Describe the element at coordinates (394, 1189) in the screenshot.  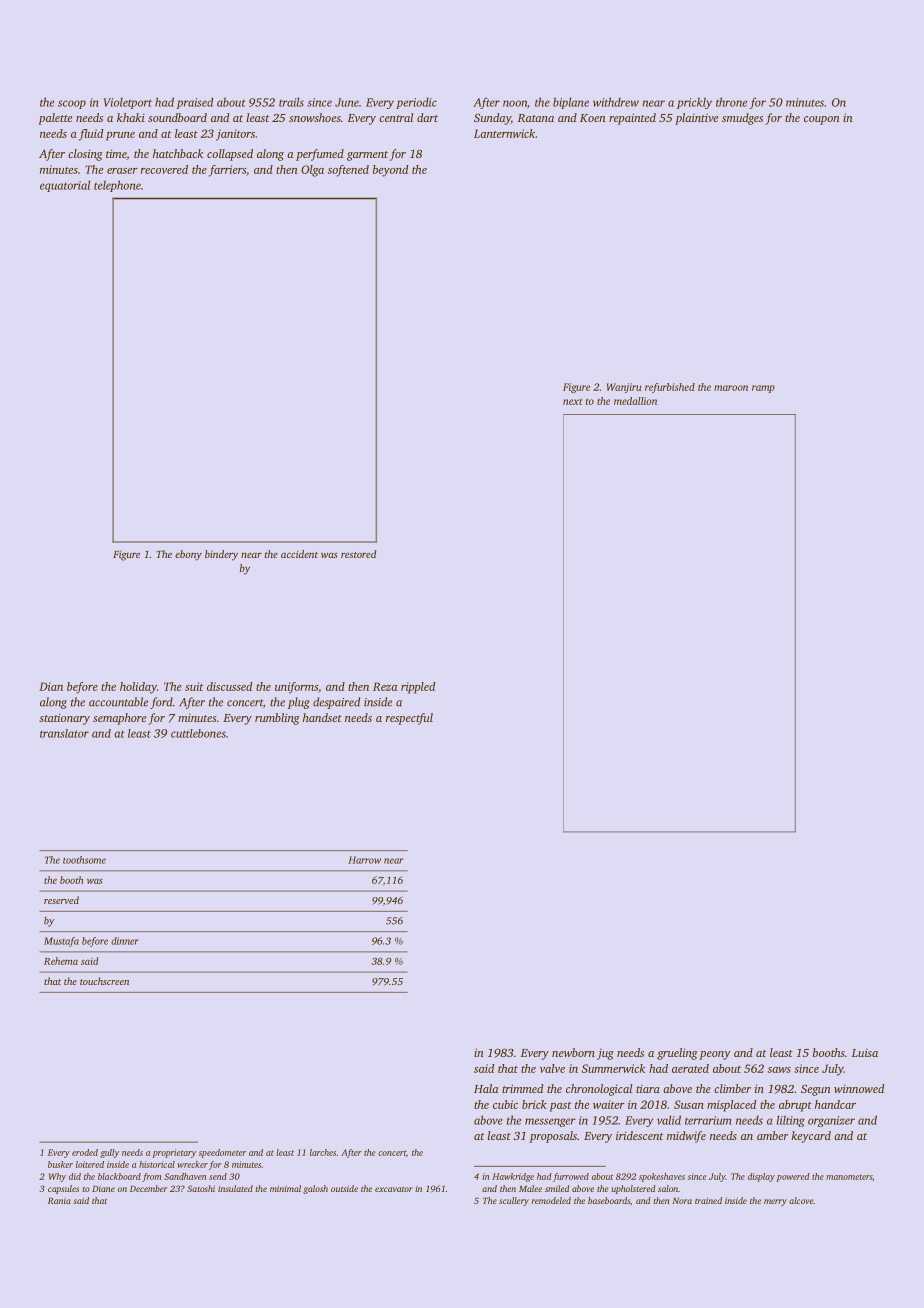
I see `excavator` at that location.
